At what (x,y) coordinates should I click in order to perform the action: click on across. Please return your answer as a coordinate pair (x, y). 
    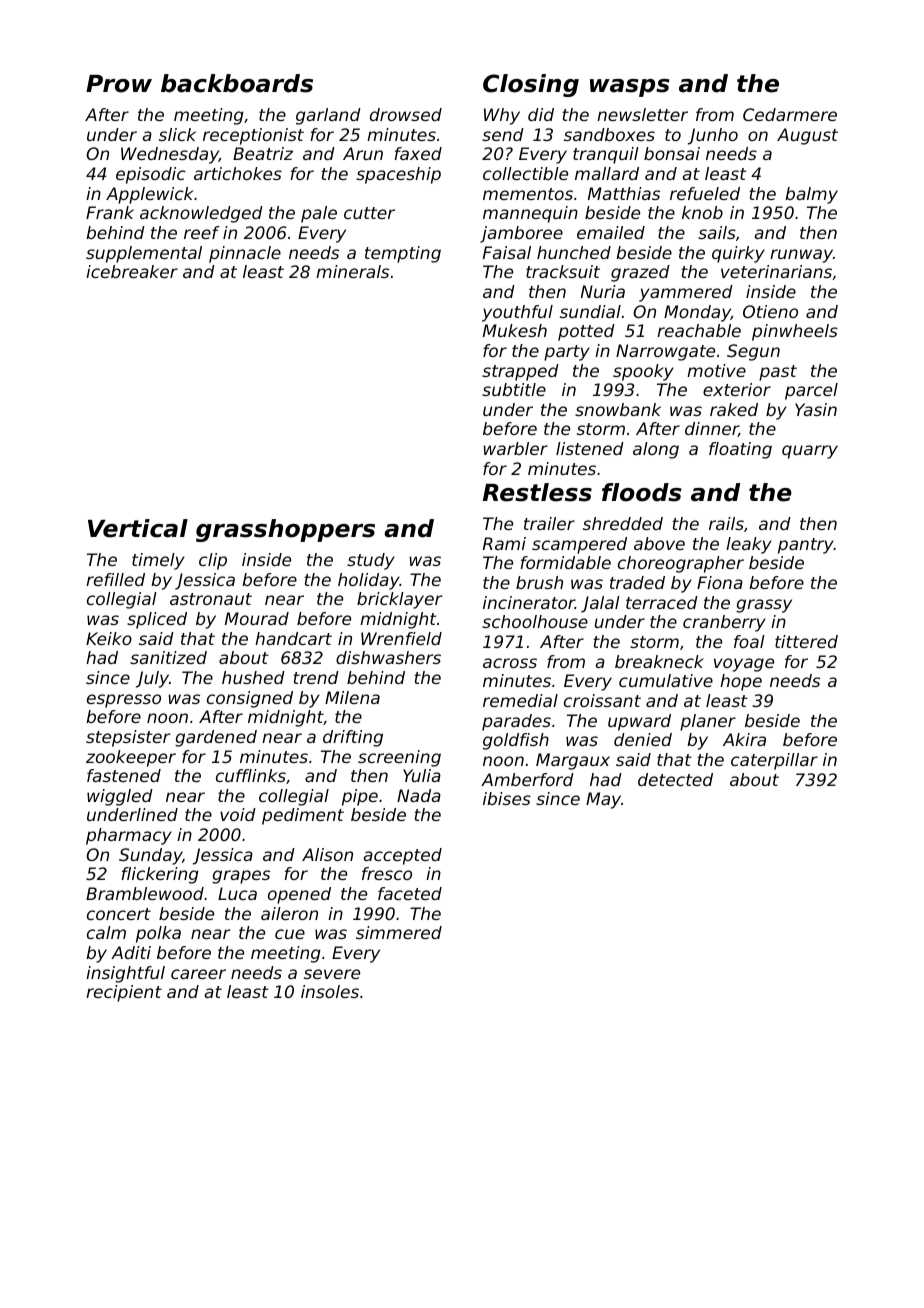
    Looking at the image, I should click on (510, 663).
